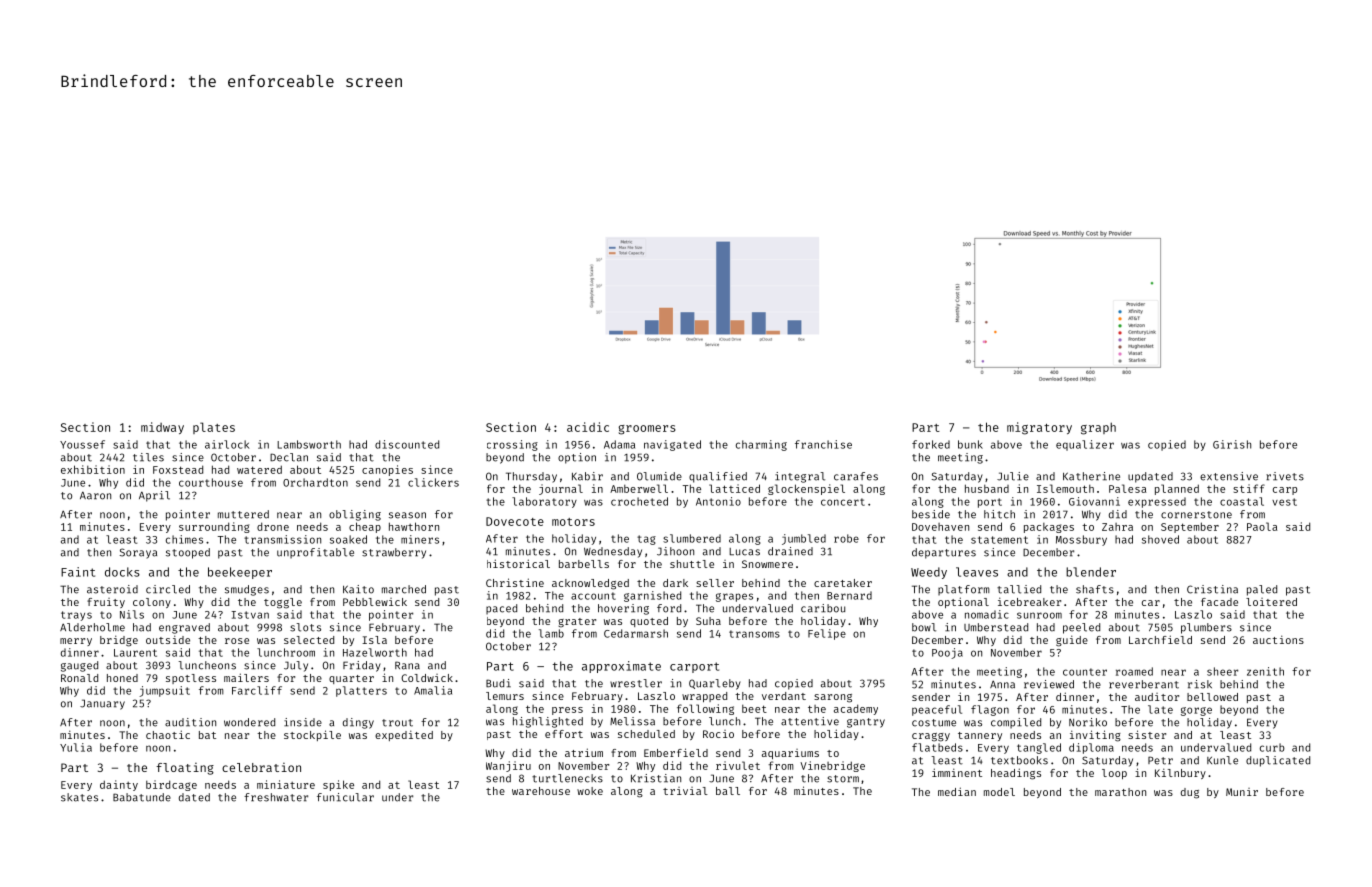  I want to click on muttered, so click(243, 514).
